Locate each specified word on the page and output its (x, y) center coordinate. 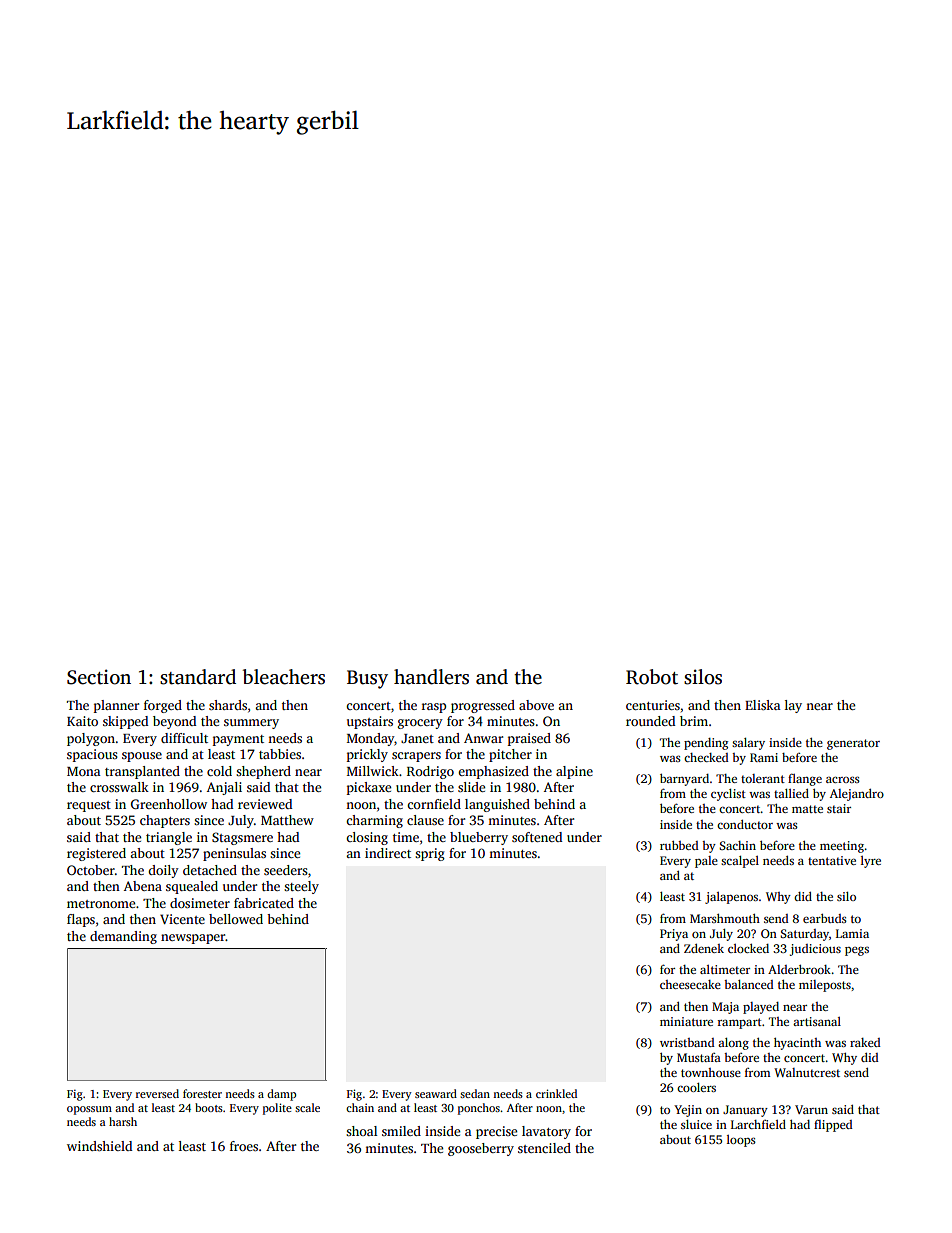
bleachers (284, 677)
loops (741, 1141)
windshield (99, 1146)
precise (496, 1132)
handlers (431, 677)
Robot (652, 677)
